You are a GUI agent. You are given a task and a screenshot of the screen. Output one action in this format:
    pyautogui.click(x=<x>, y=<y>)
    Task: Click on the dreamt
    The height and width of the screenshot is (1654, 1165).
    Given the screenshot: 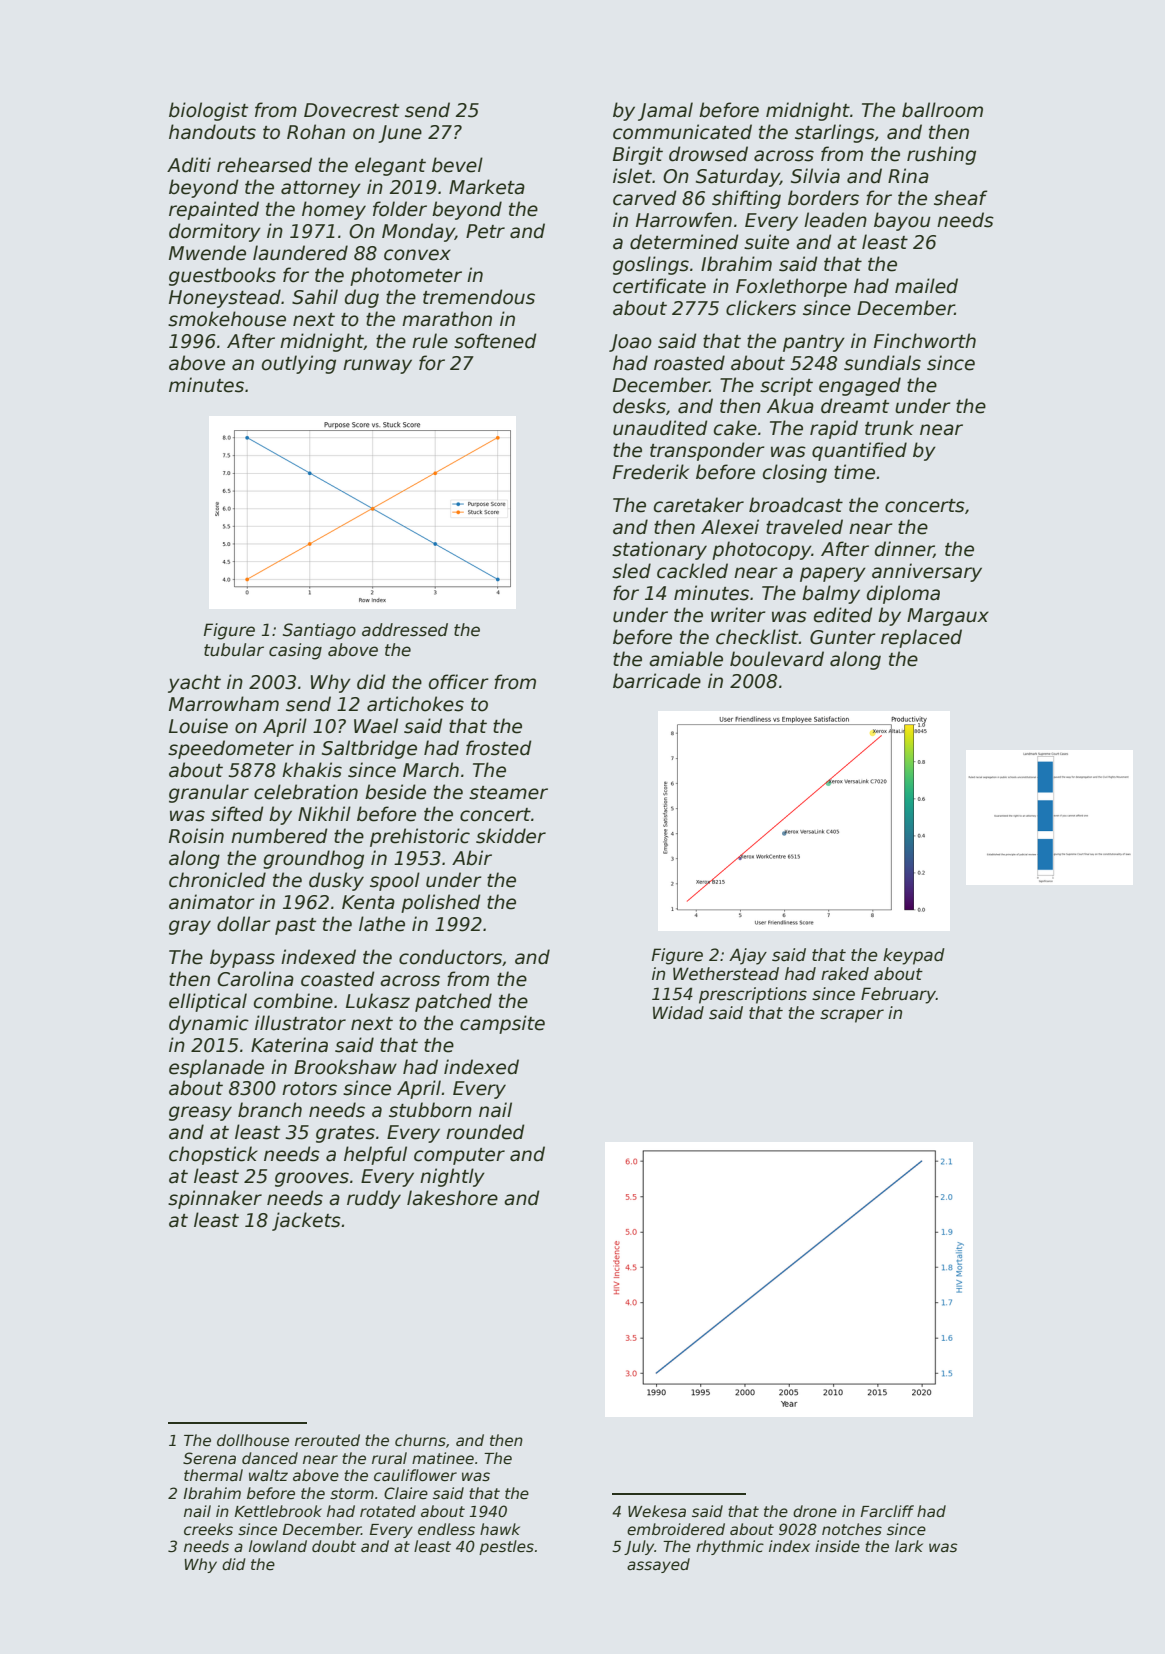 What is the action you would take?
    pyautogui.click(x=855, y=406)
